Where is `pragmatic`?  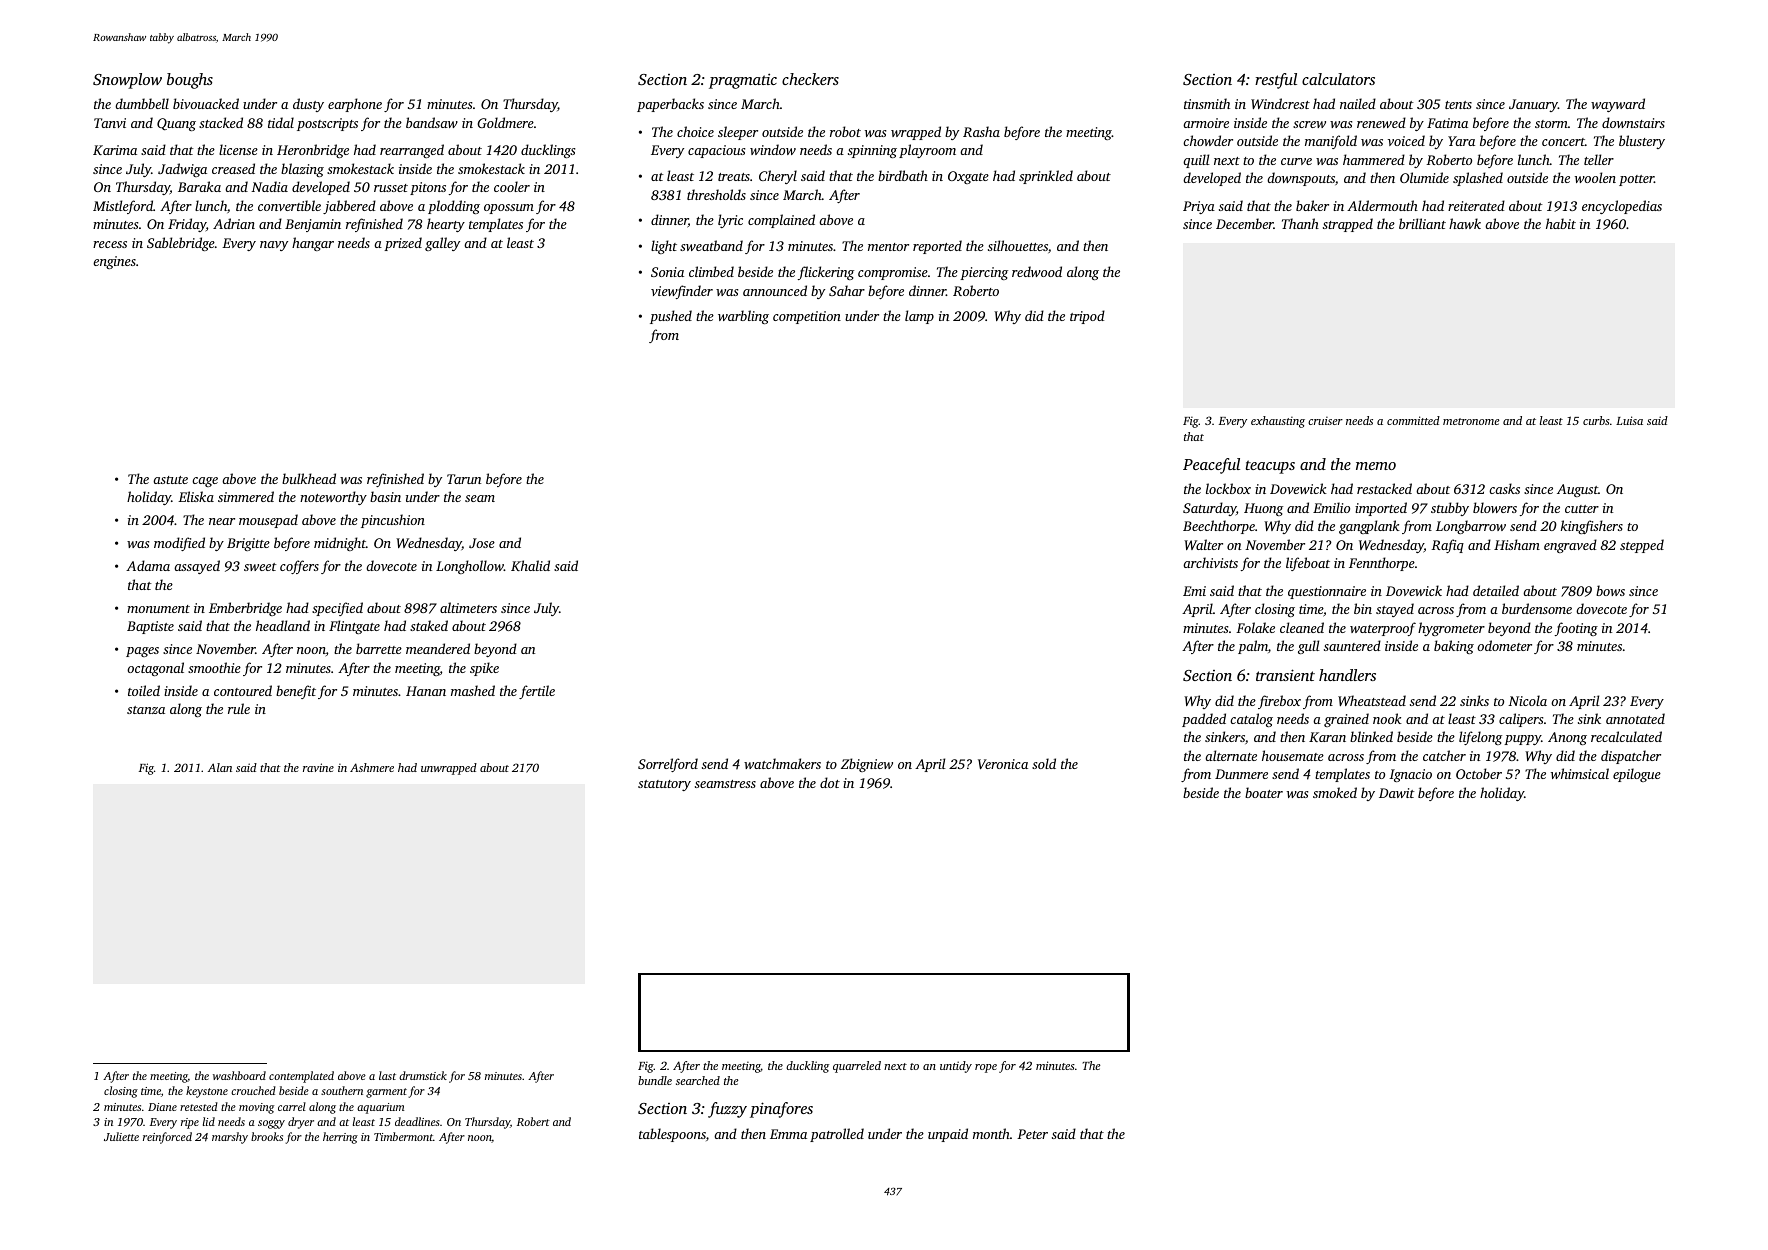 pragmatic is located at coordinates (743, 81).
